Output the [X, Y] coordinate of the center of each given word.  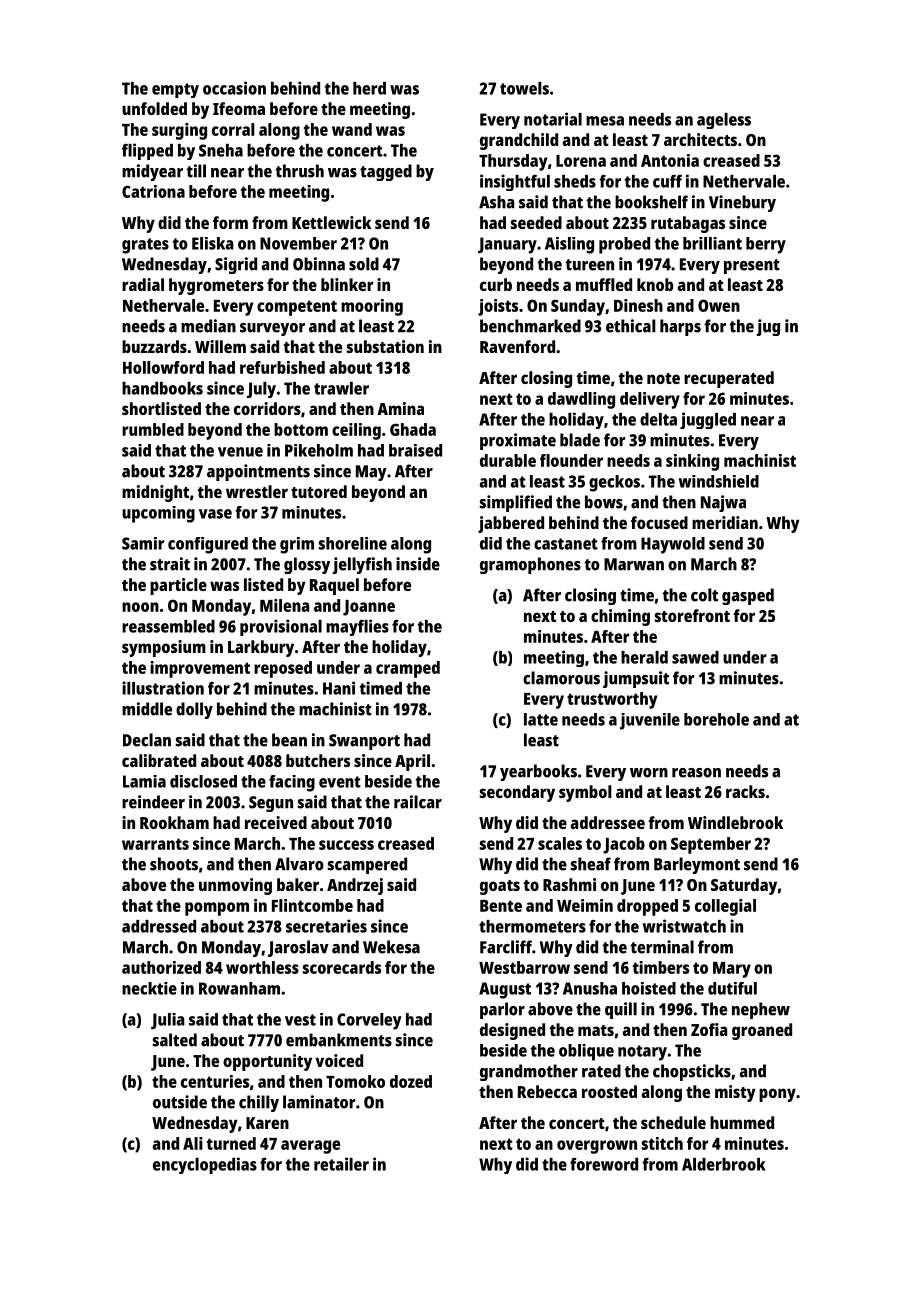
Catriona [153, 191]
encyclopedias [205, 1165]
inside [418, 564]
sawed [695, 657]
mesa [605, 121]
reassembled [168, 626]
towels [524, 88]
